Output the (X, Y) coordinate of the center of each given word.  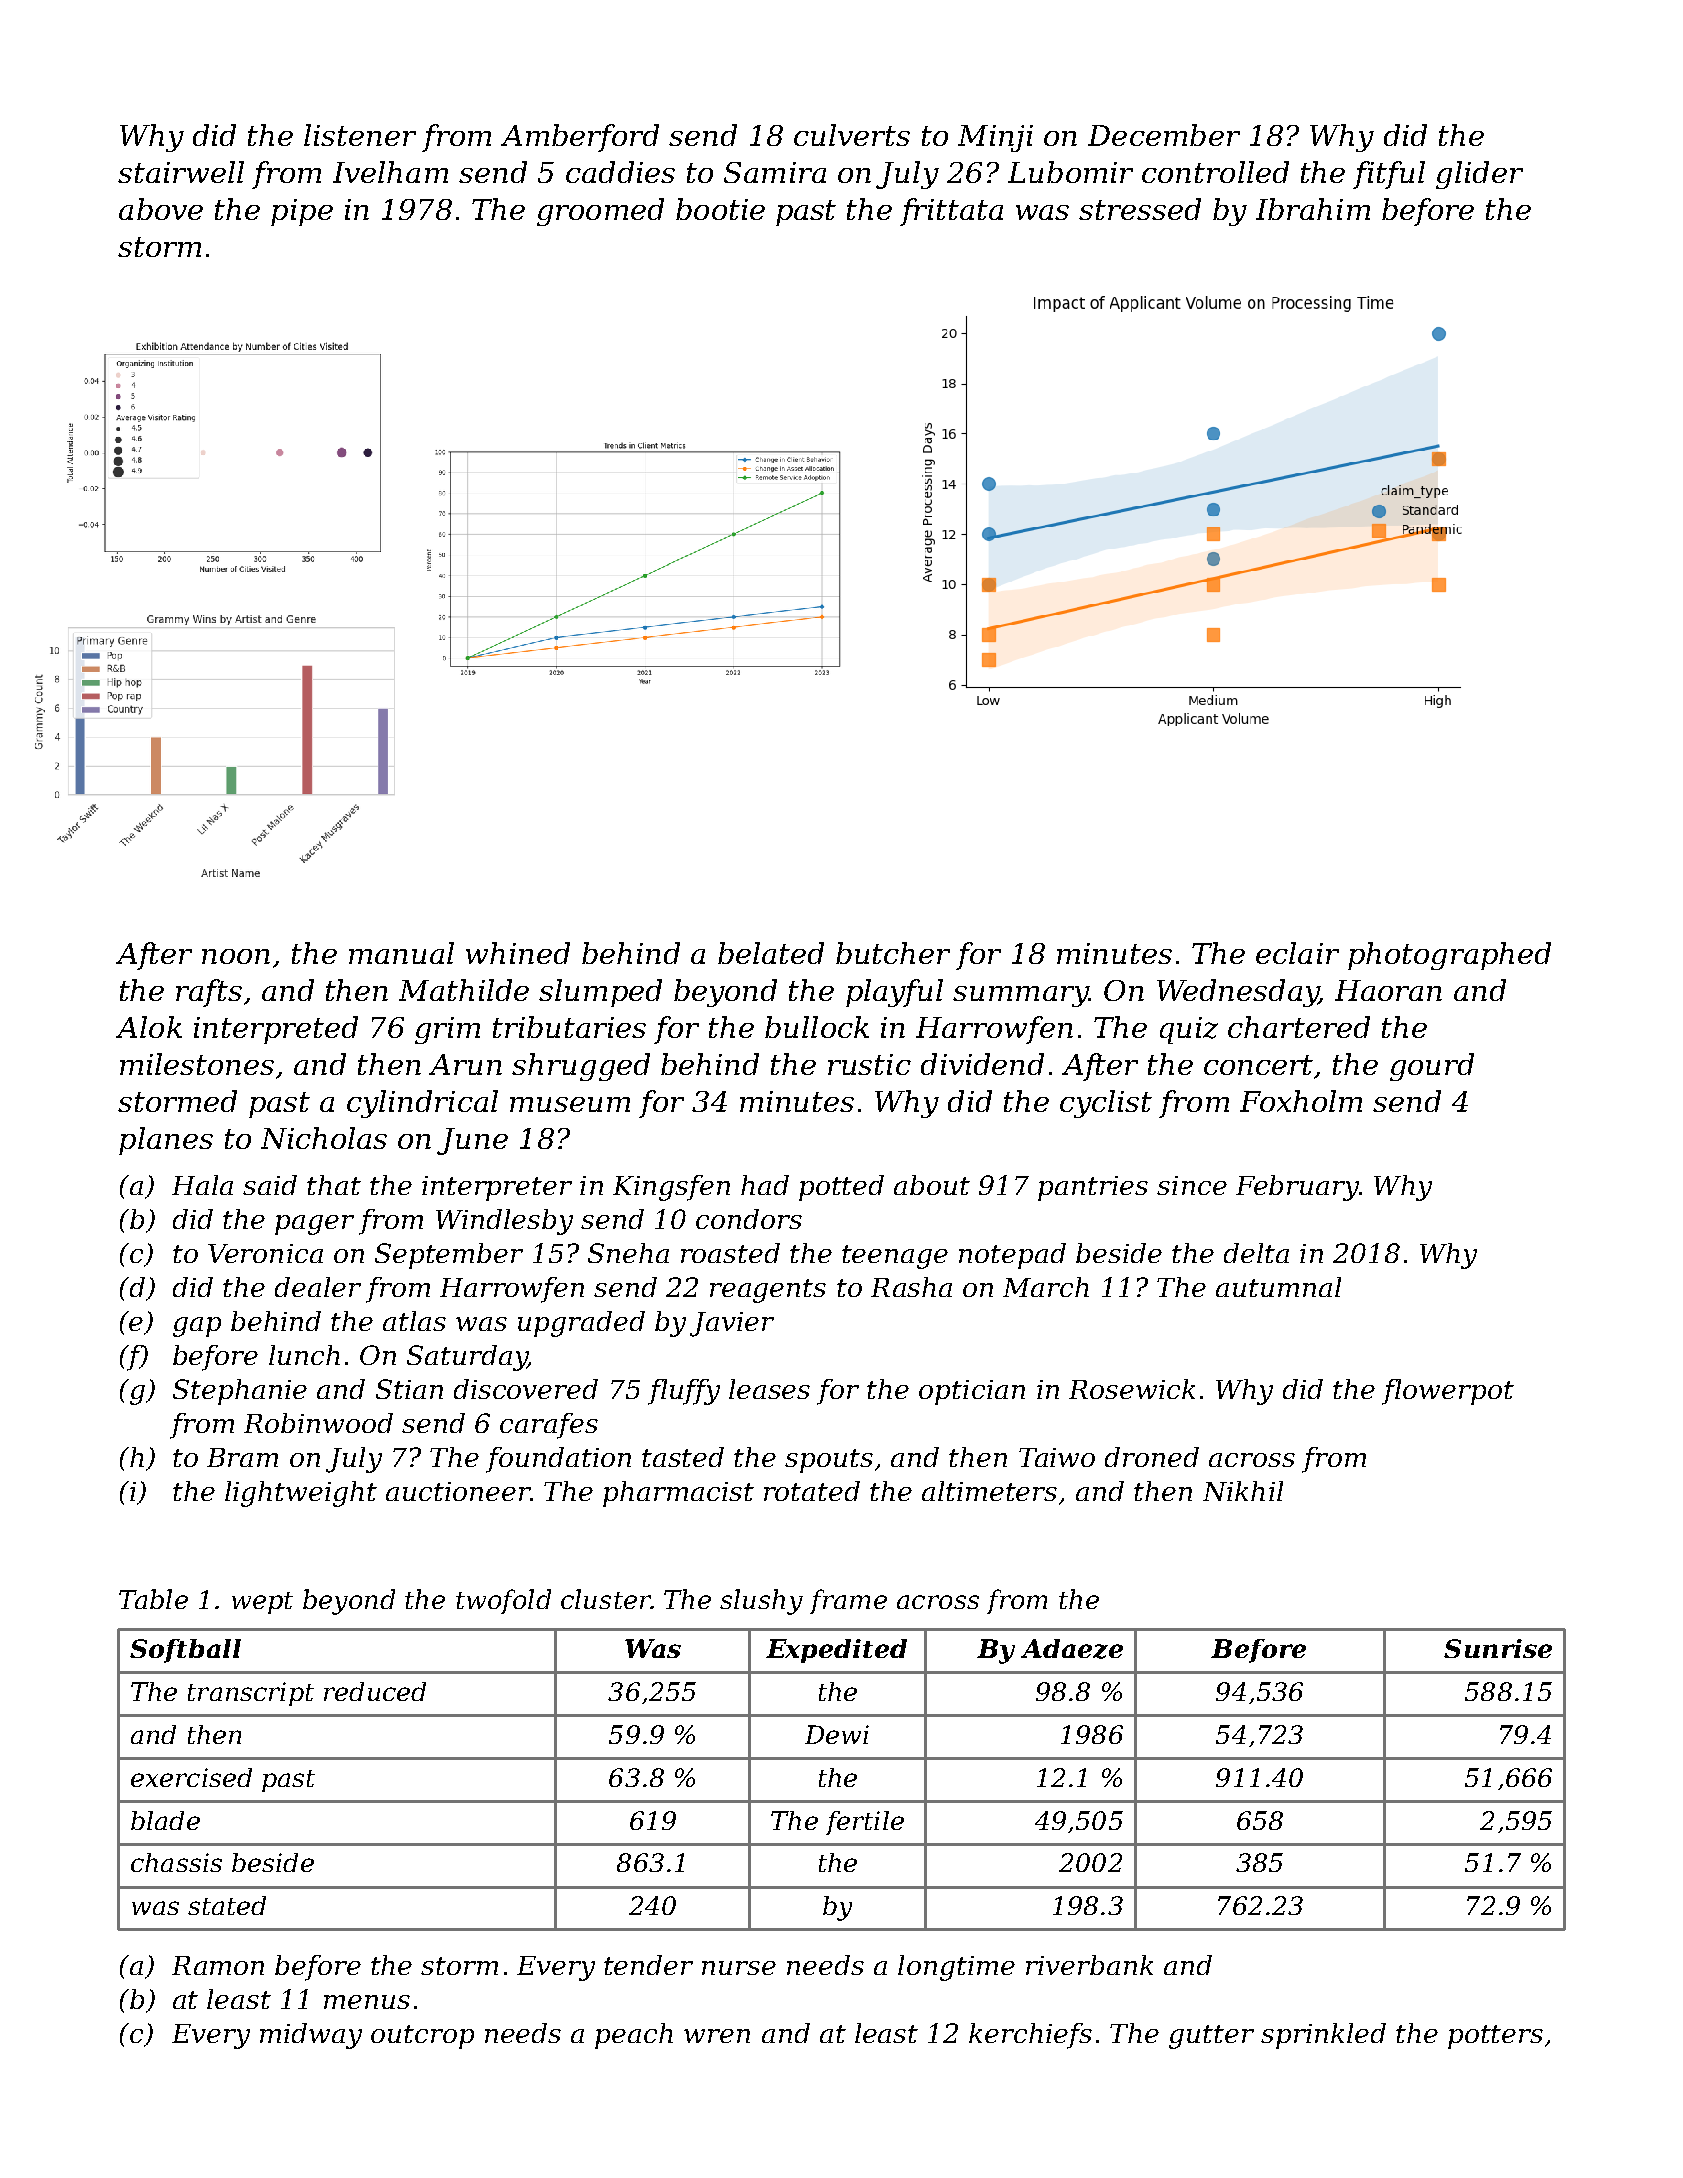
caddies (620, 172)
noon (236, 956)
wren (717, 2036)
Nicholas (324, 1138)
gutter (1211, 2037)
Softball (185, 1651)
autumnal (1278, 1287)
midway (311, 2036)
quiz (1189, 1030)
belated (771, 953)
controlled (1215, 172)
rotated (812, 1491)
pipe (302, 212)
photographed (1449, 956)
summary (1021, 996)
